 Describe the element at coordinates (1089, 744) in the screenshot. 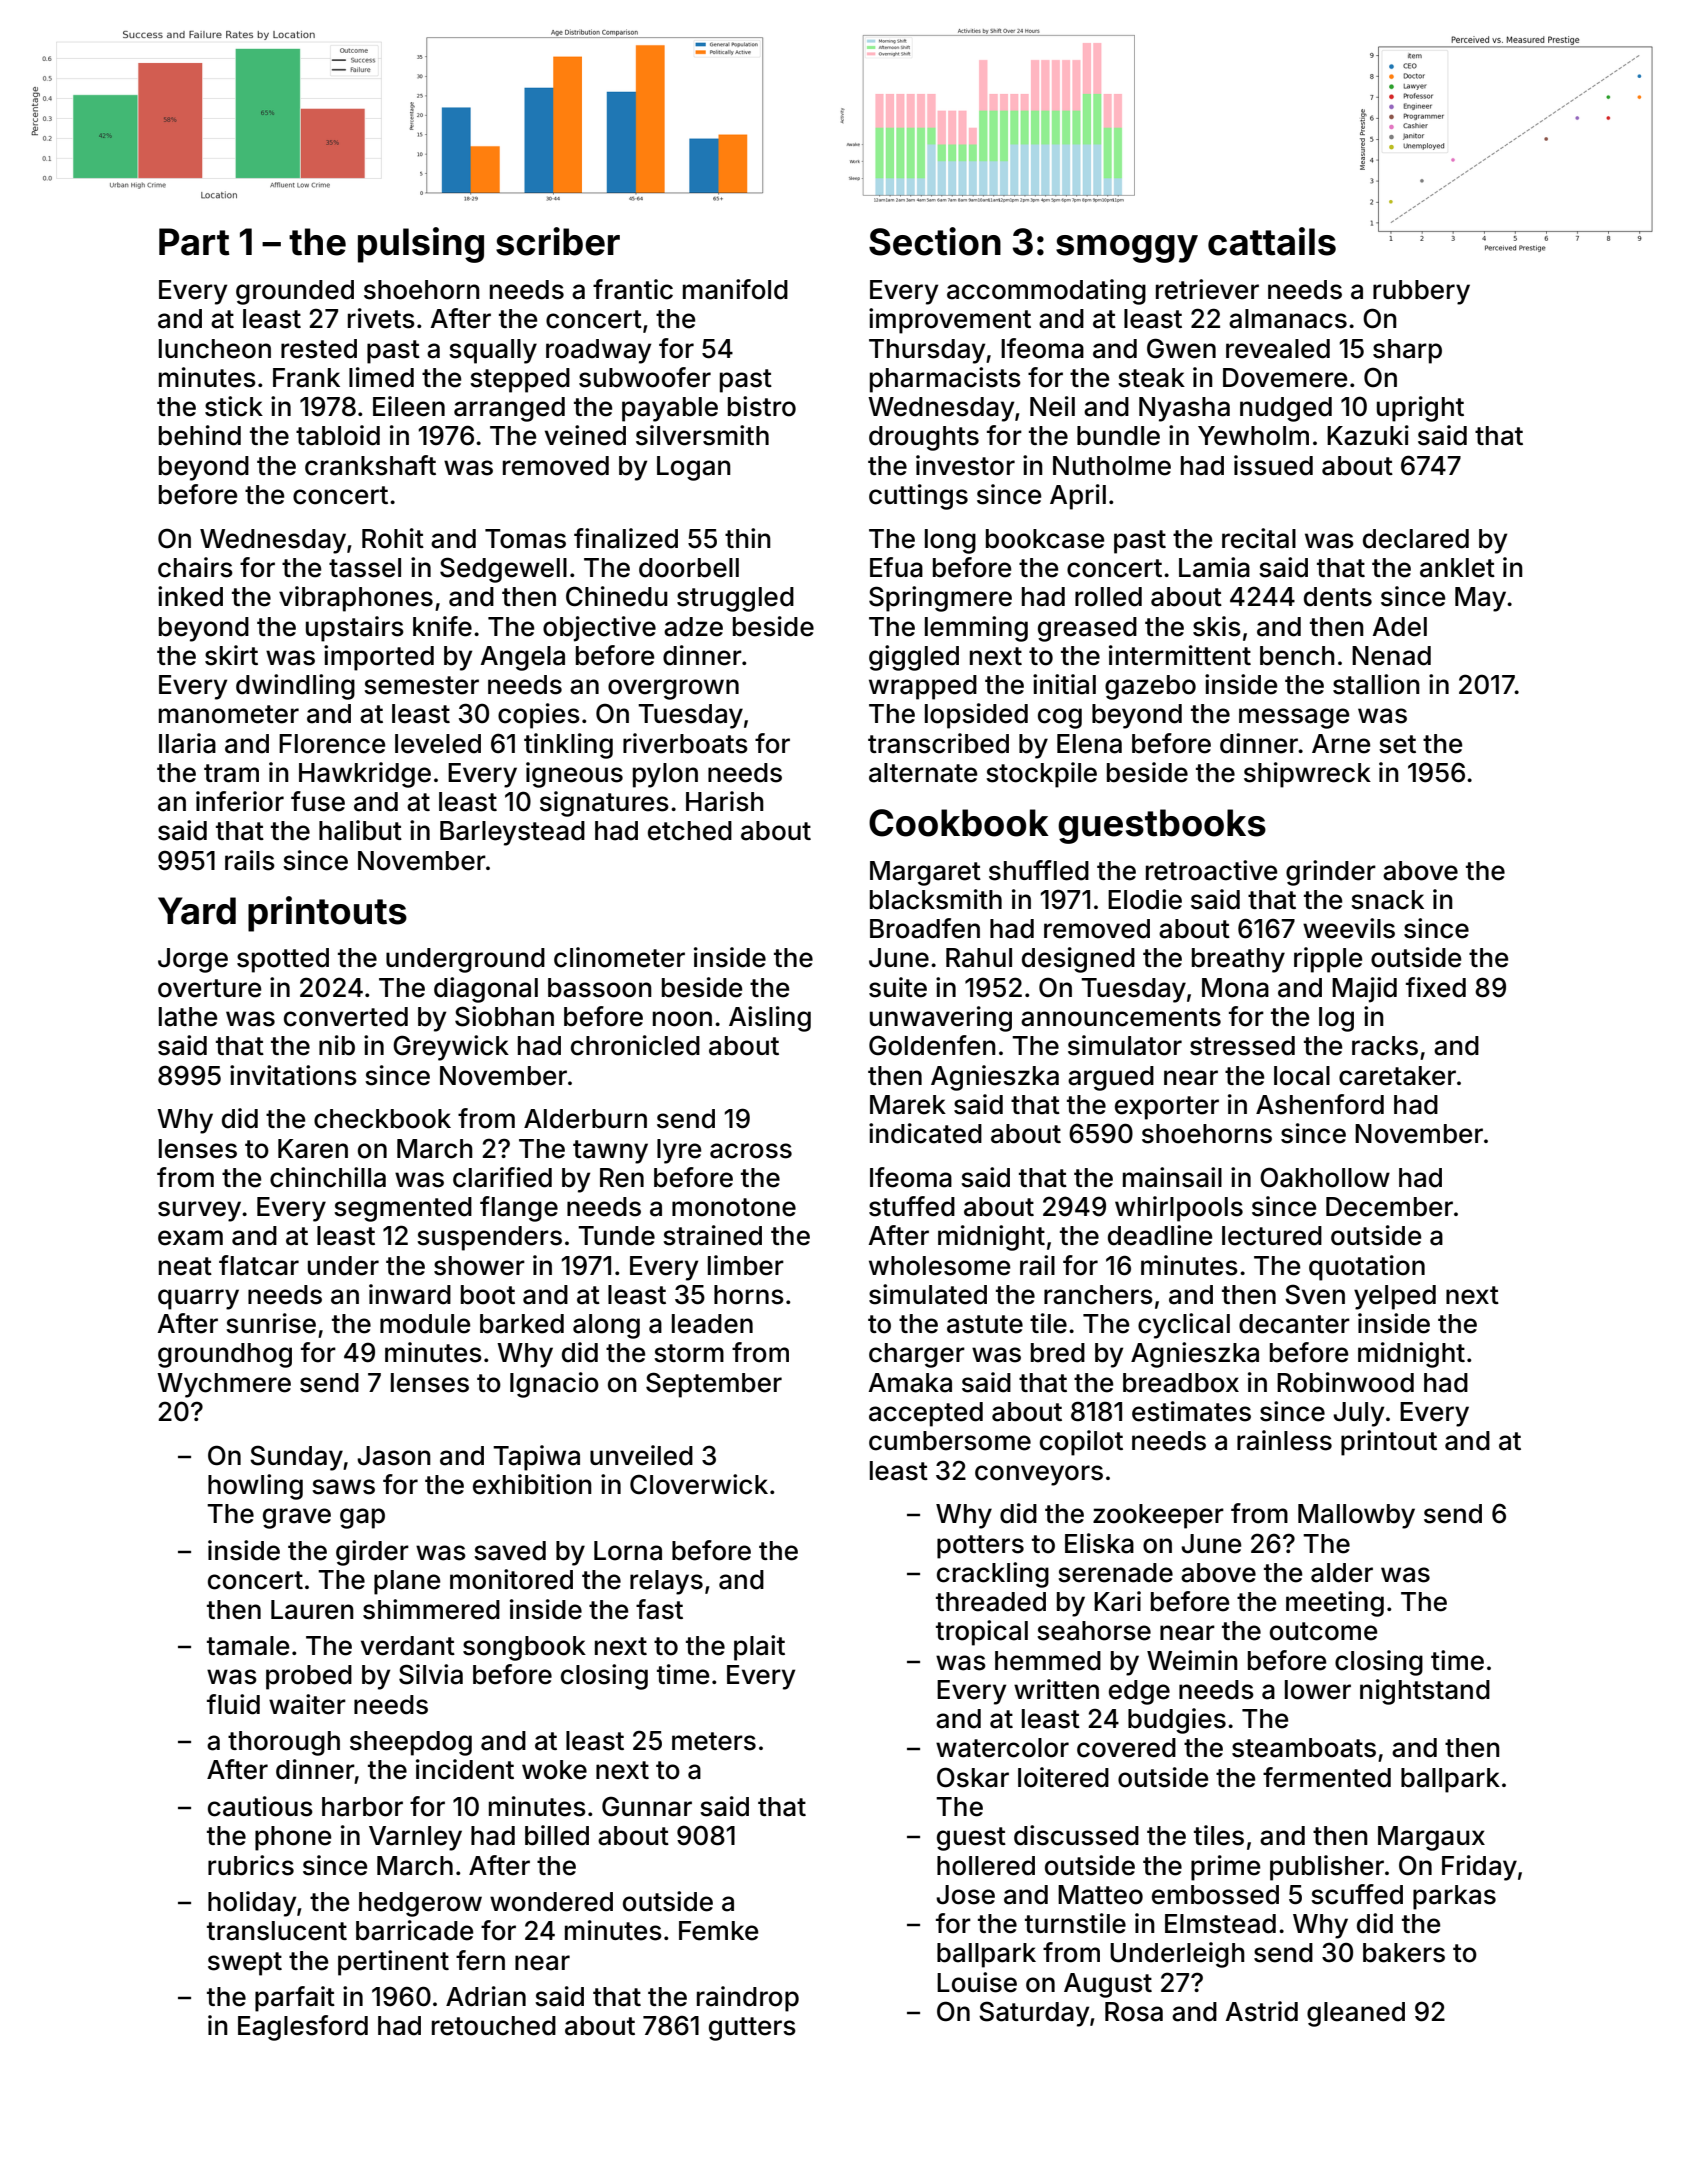

I see `Elena` at that location.
